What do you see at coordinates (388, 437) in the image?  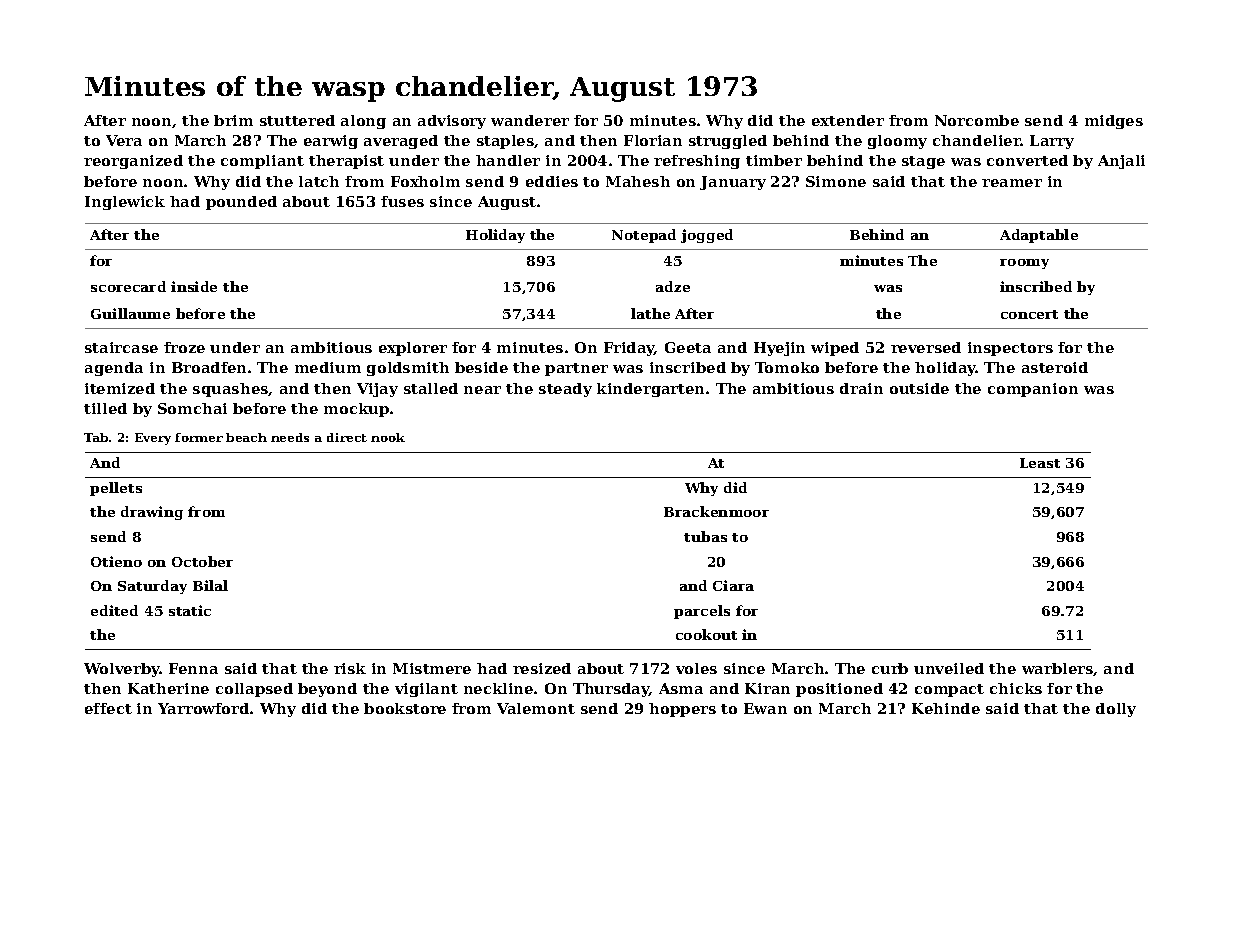 I see `nook` at bounding box center [388, 437].
